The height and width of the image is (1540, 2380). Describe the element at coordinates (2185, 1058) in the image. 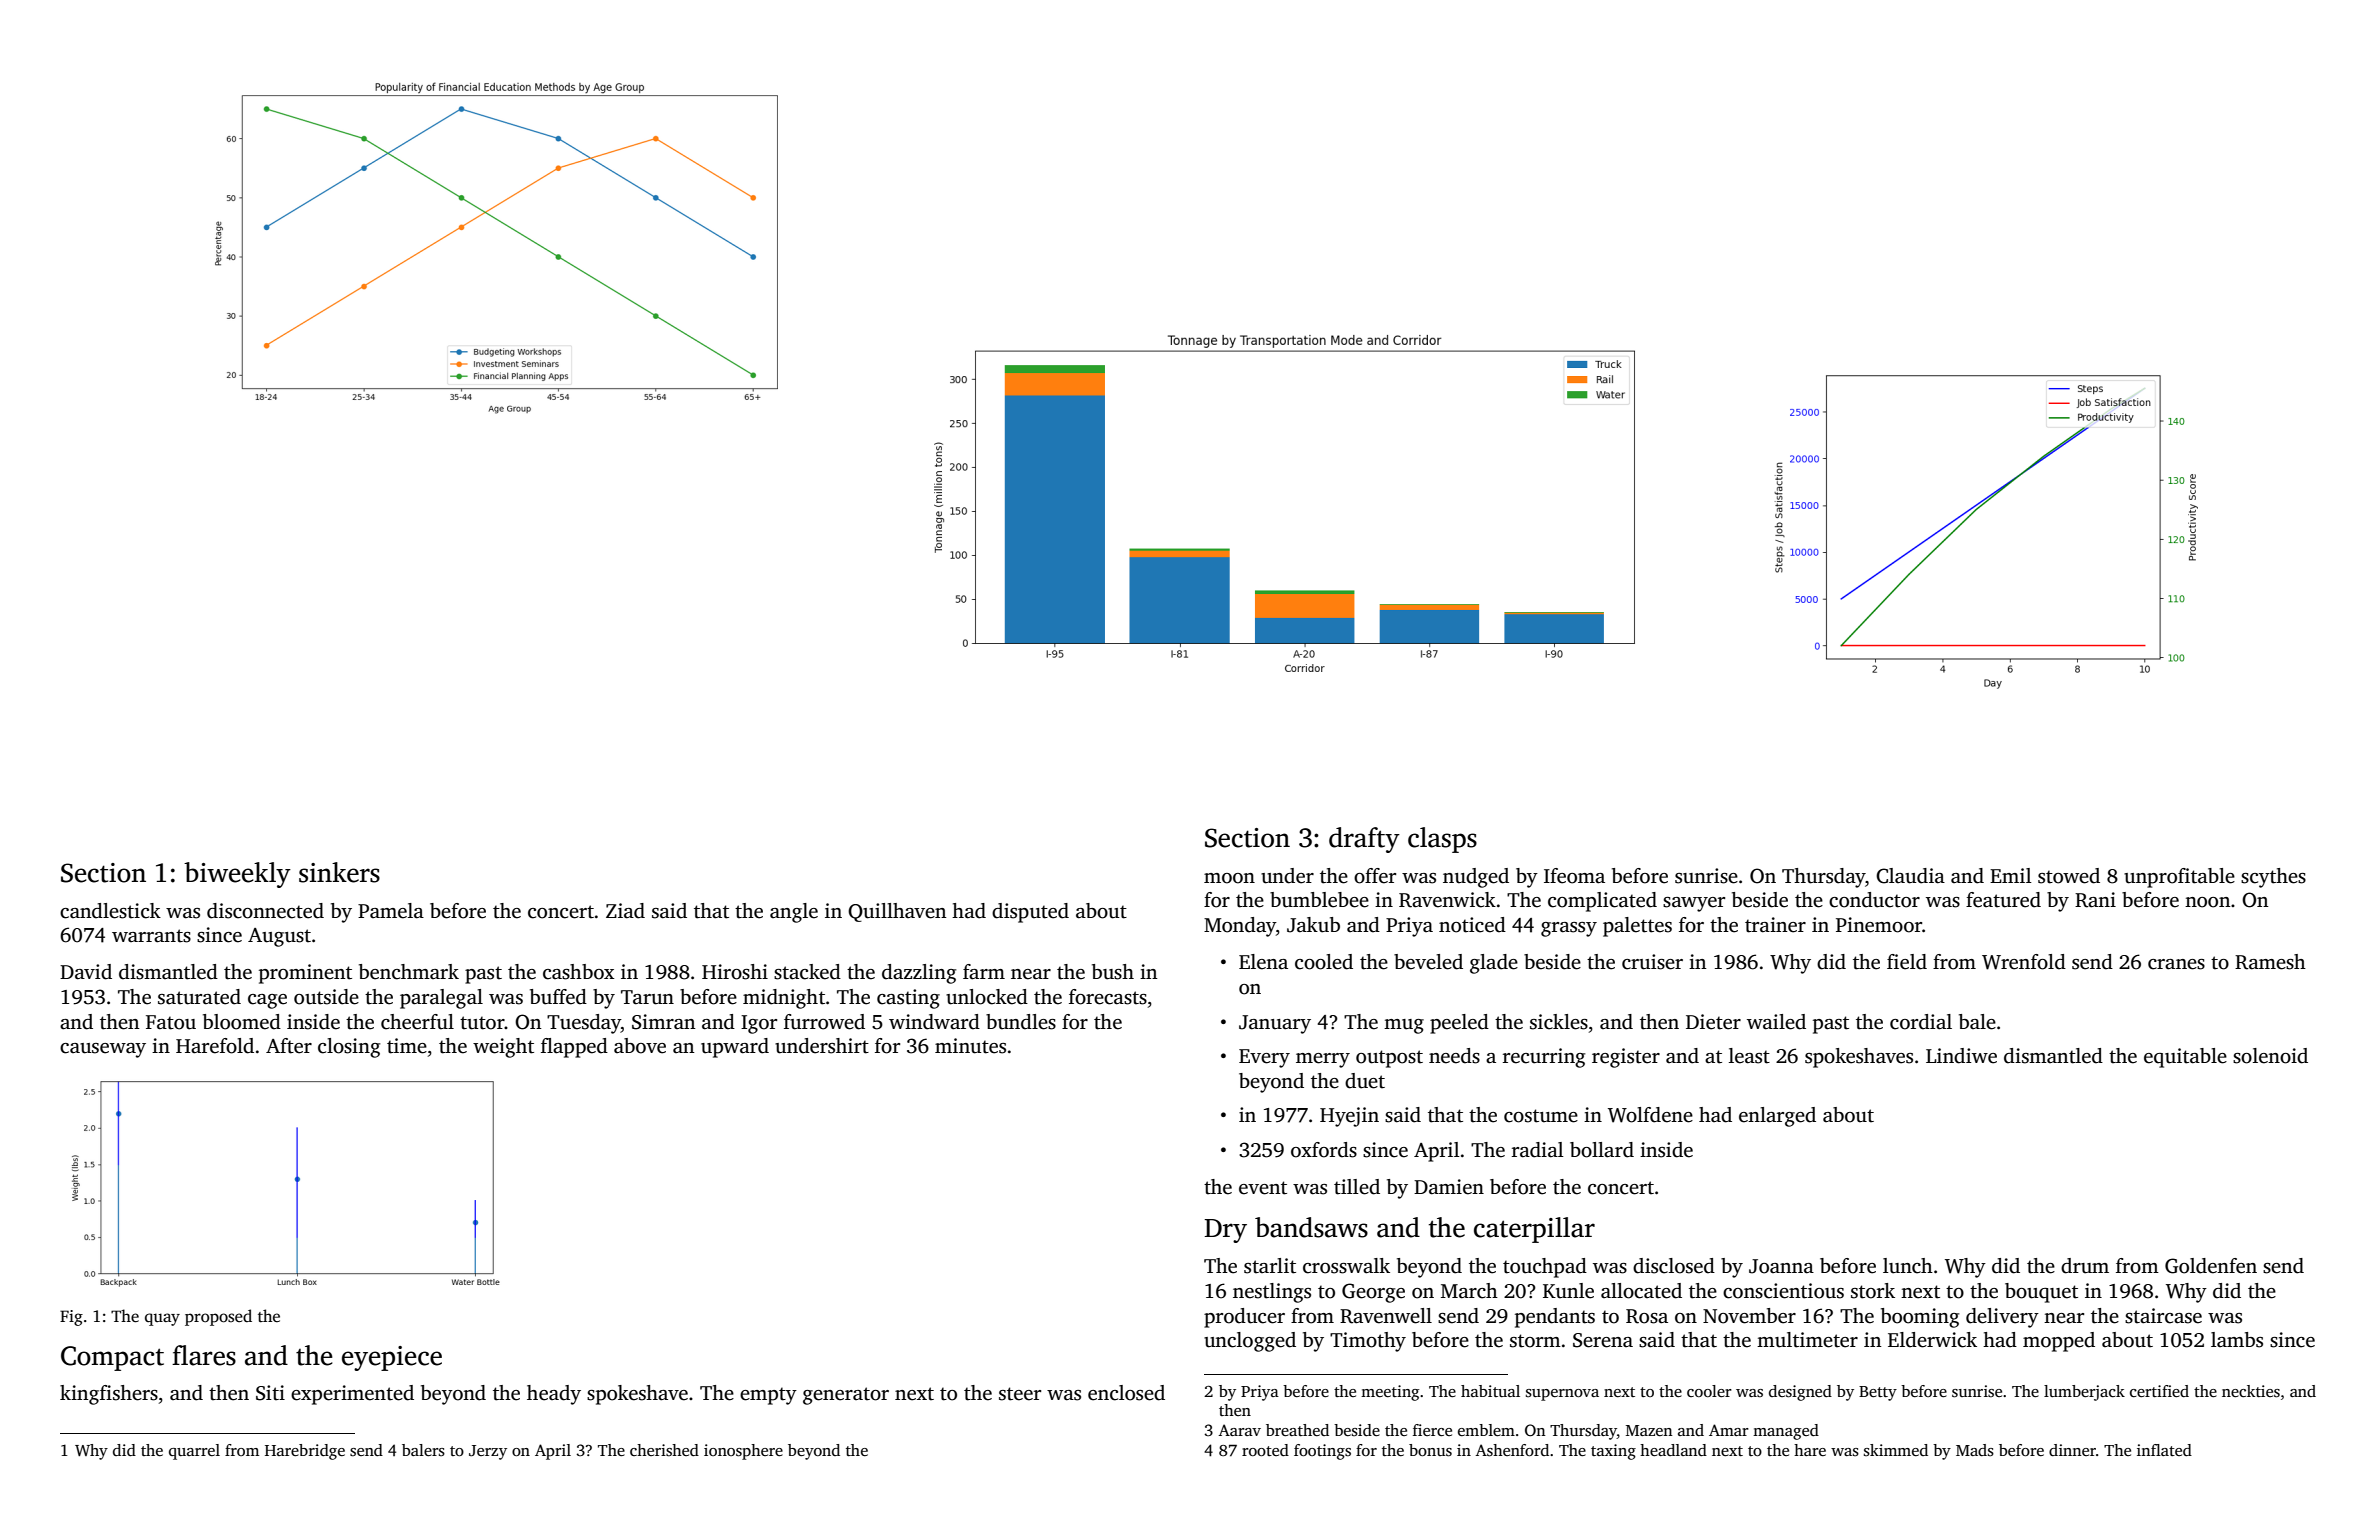

I see `equitable` at that location.
